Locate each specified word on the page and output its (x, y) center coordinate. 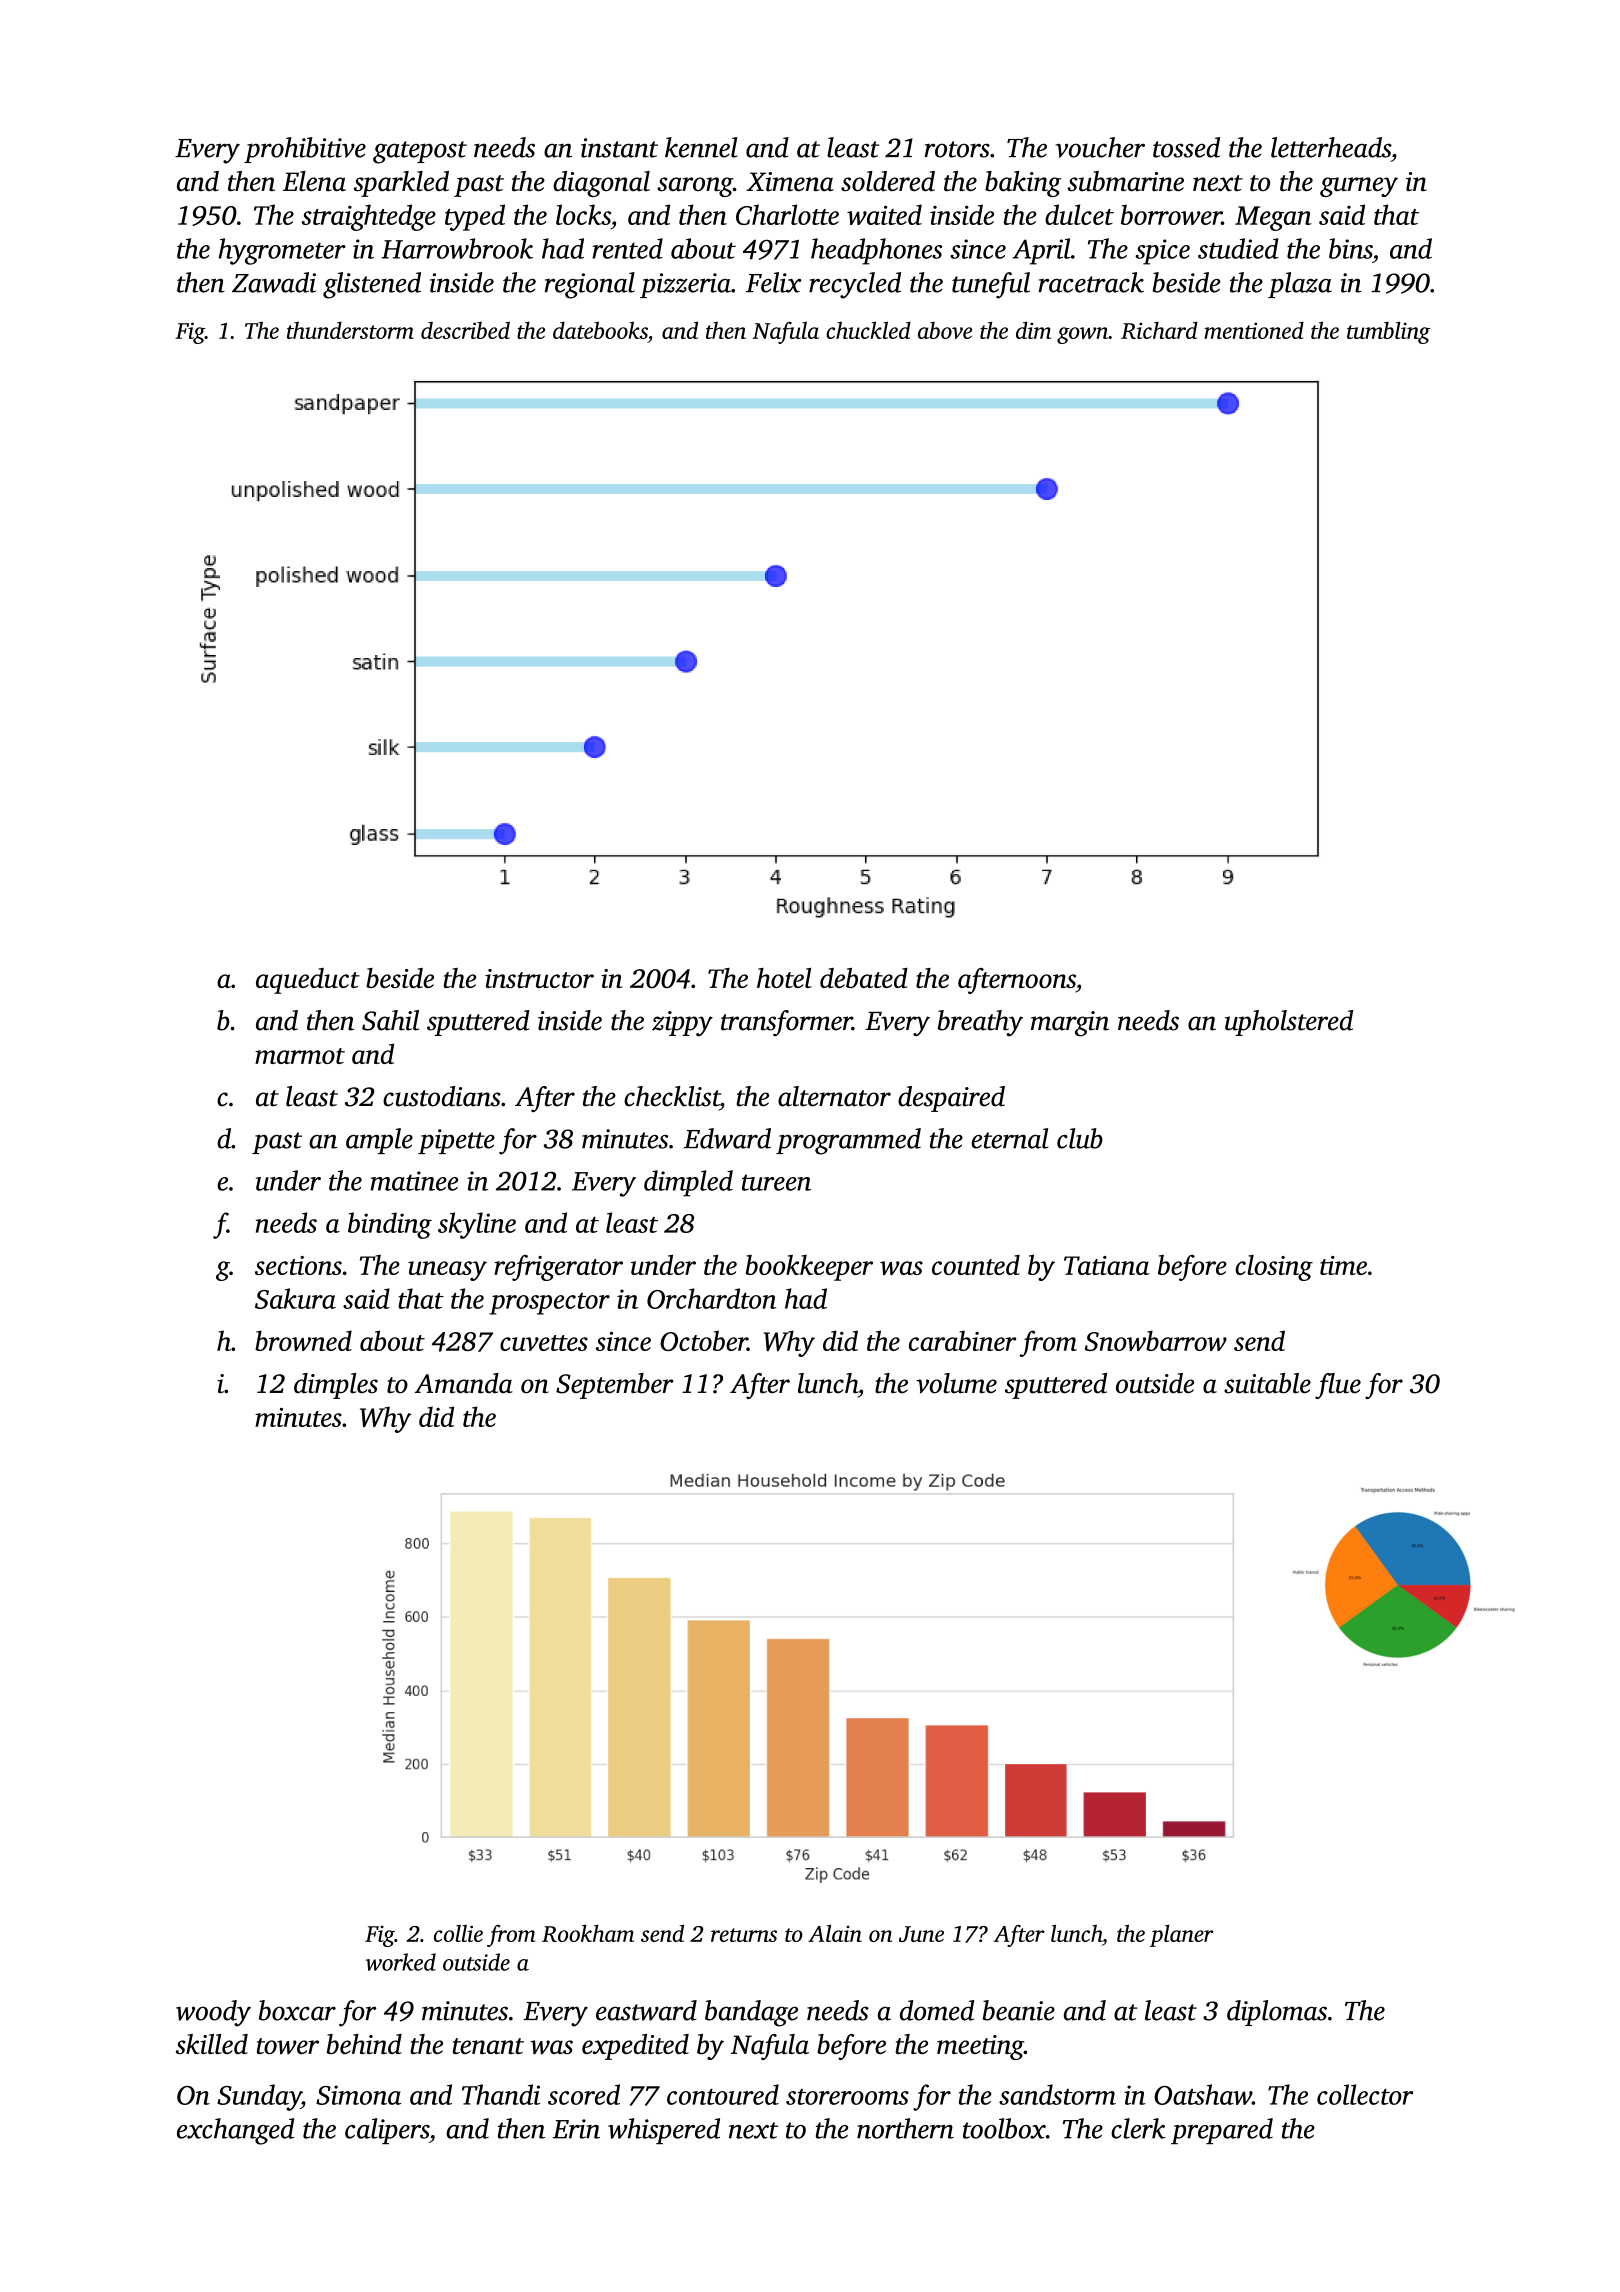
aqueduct (308, 981)
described (465, 330)
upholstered (1289, 1023)
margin (1070, 1024)
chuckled (868, 330)
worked (401, 1962)
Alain (835, 1933)
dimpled (688, 1183)
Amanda (463, 1383)
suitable (1267, 1383)
